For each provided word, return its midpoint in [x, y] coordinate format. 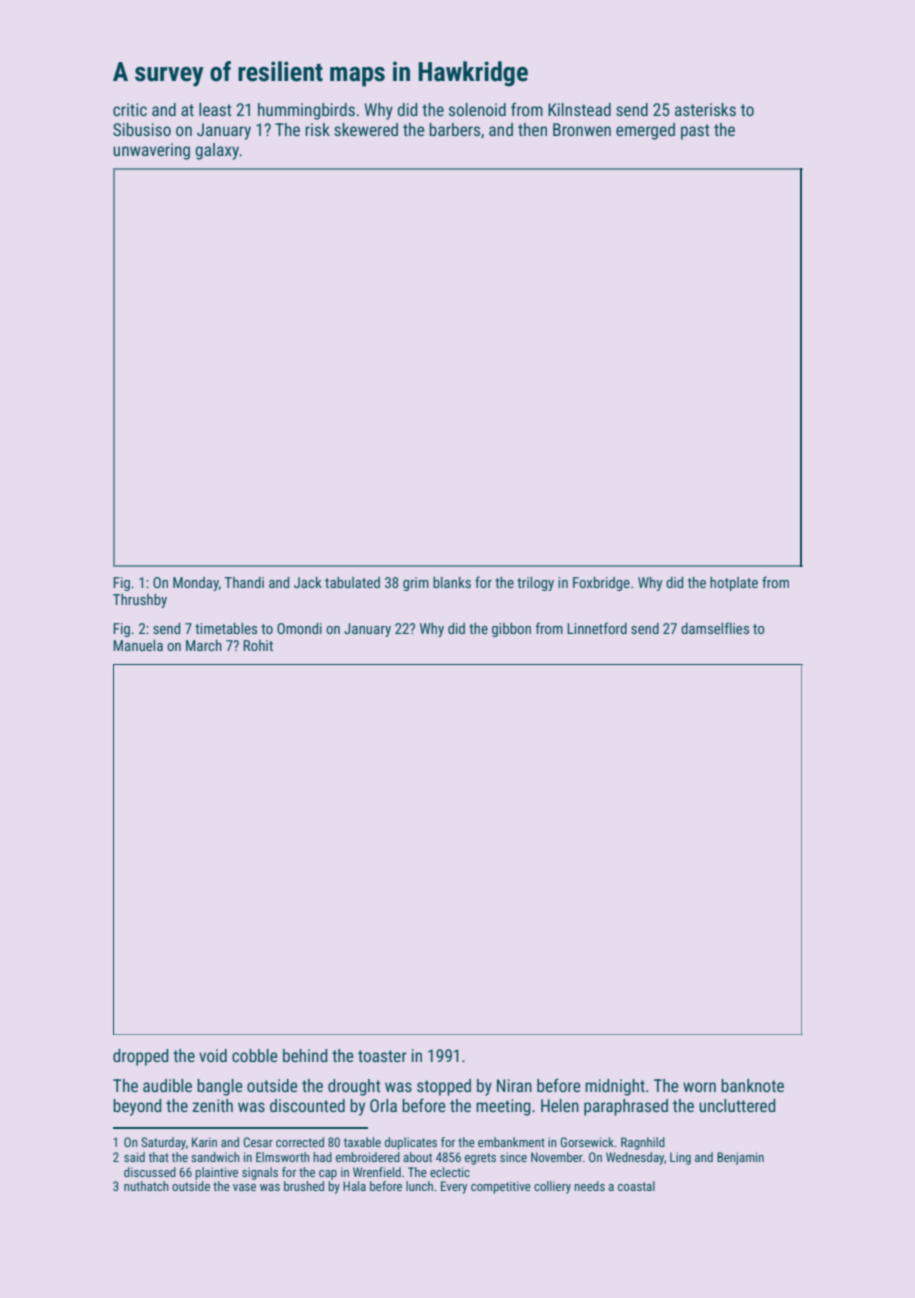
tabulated [352, 582]
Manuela [138, 645]
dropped [140, 1057]
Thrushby [140, 601]
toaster [382, 1056]
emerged [645, 131]
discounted [307, 1105]
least [215, 109]
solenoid [477, 109]
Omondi [299, 628]
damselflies [715, 628]
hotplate [734, 584]
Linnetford [597, 628]
